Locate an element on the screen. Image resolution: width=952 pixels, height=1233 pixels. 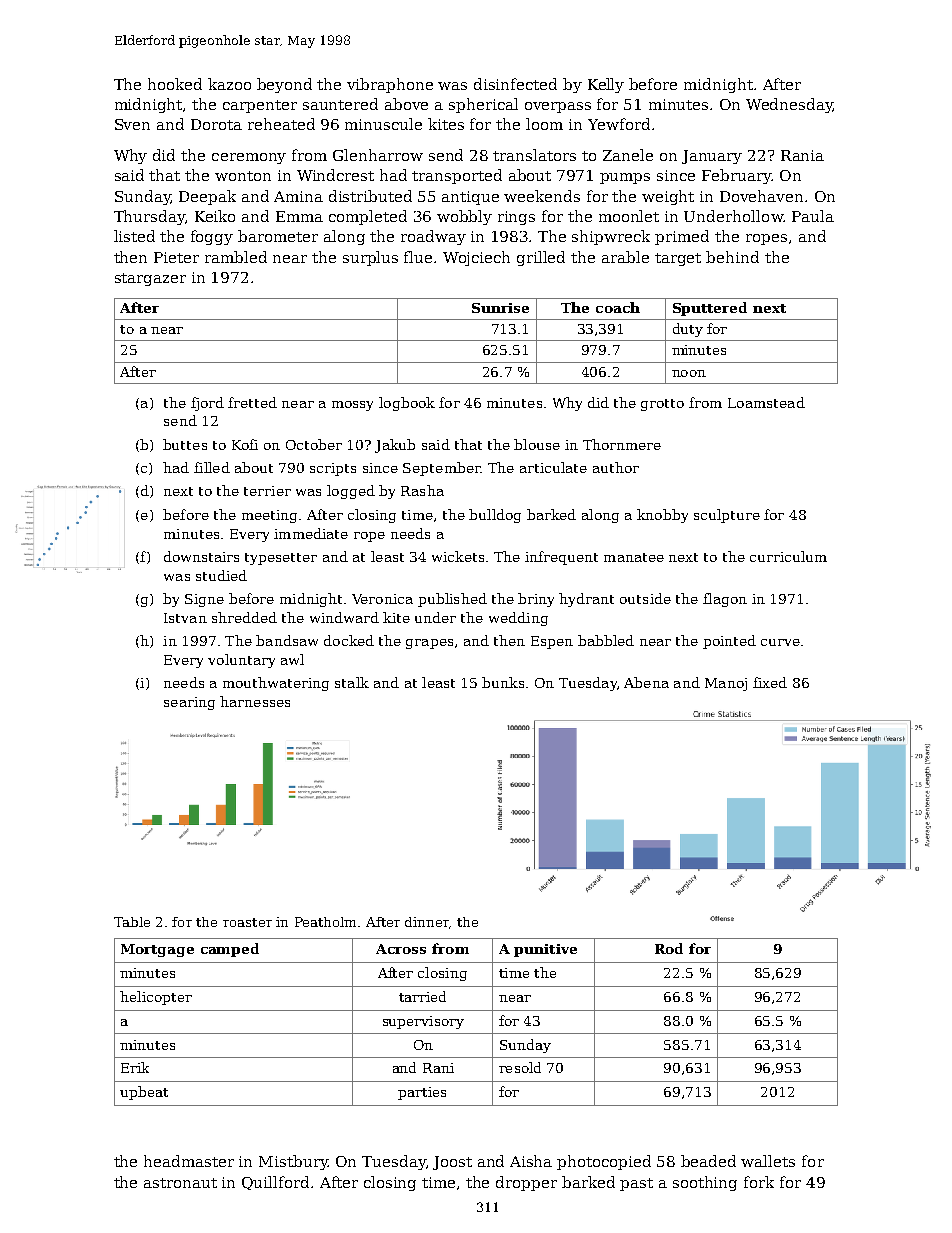
listed is located at coordinates (134, 236).
